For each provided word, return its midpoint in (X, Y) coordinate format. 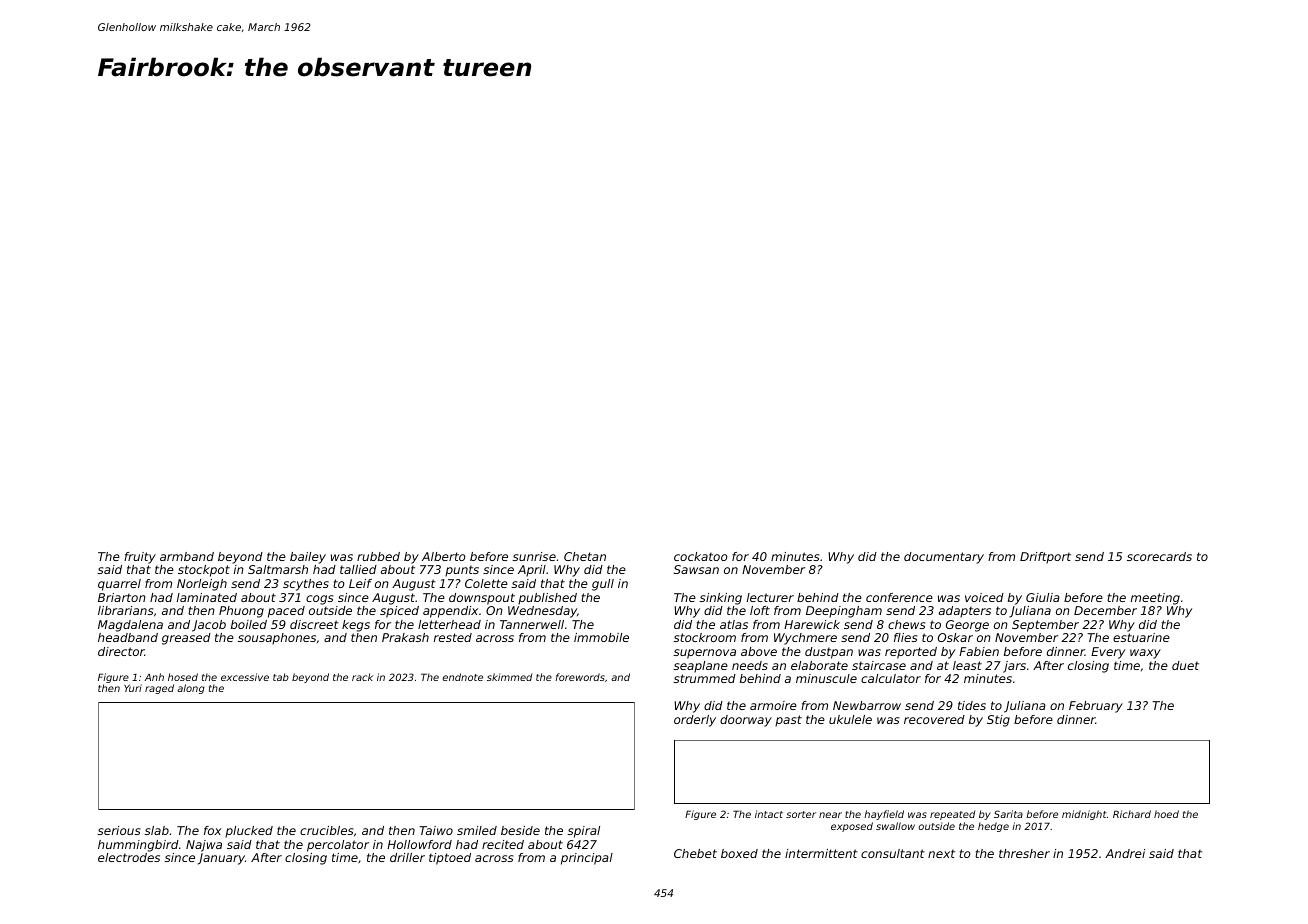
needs (750, 665)
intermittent (821, 853)
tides (972, 705)
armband (187, 556)
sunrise (534, 556)
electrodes (129, 857)
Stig (998, 721)
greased (186, 639)
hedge (993, 827)
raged (159, 689)
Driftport (1045, 558)
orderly (695, 721)
